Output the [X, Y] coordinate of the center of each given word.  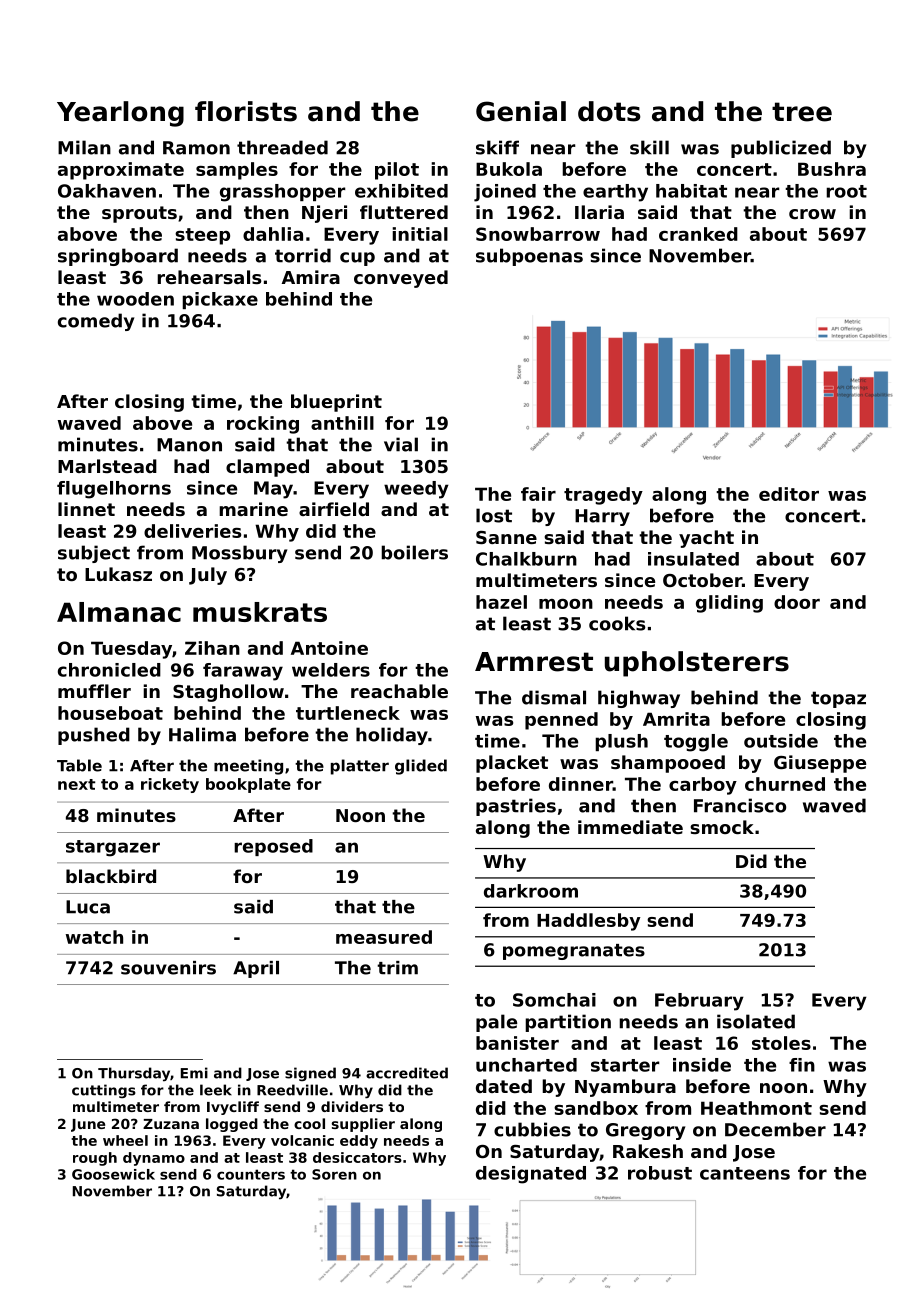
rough [95, 1159]
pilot [397, 171]
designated [531, 1175]
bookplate [248, 785]
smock [722, 827]
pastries [516, 807]
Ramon [196, 148]
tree [802, 112]
